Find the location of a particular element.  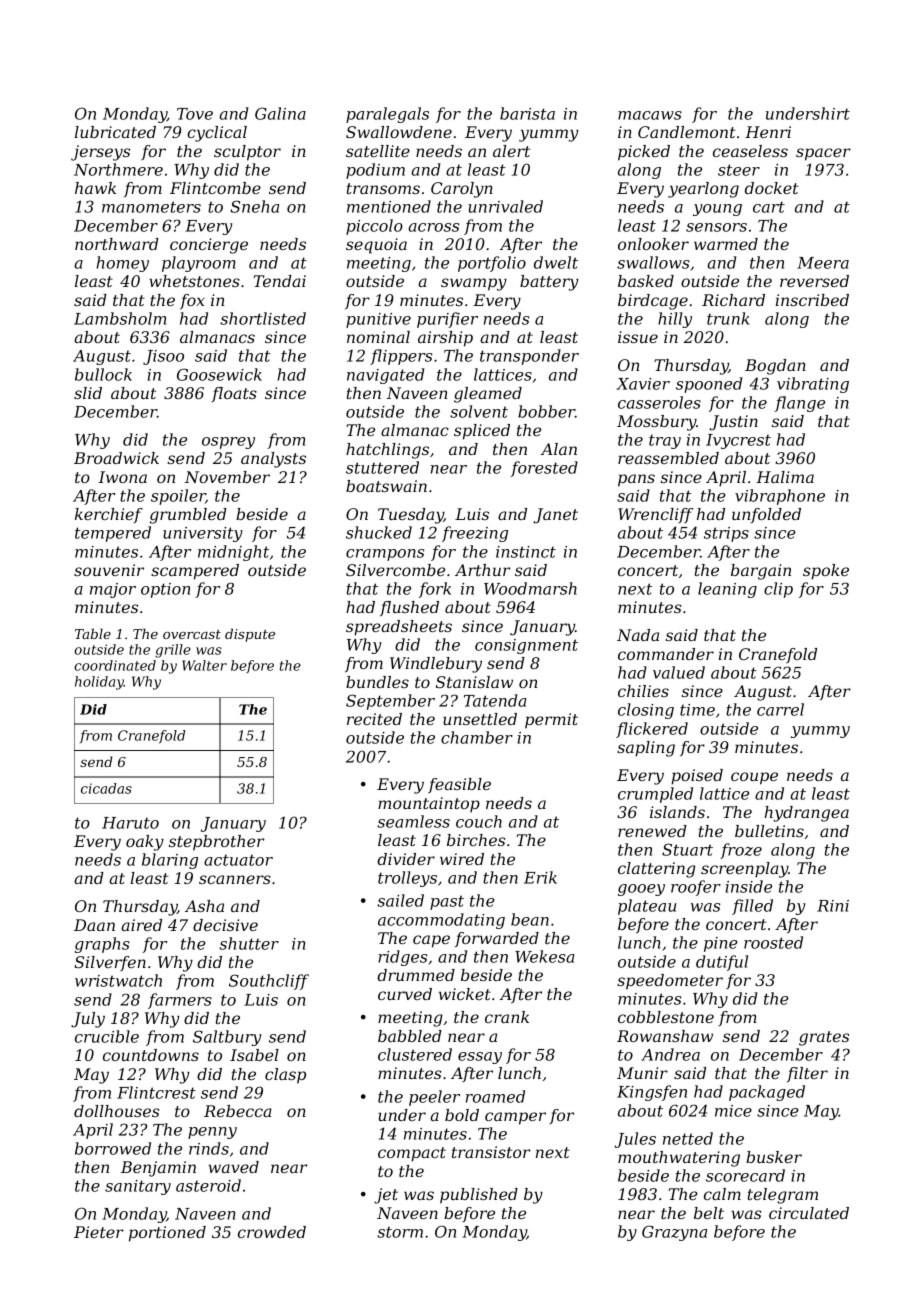

Tendai is located at coordinates (279, 281).
